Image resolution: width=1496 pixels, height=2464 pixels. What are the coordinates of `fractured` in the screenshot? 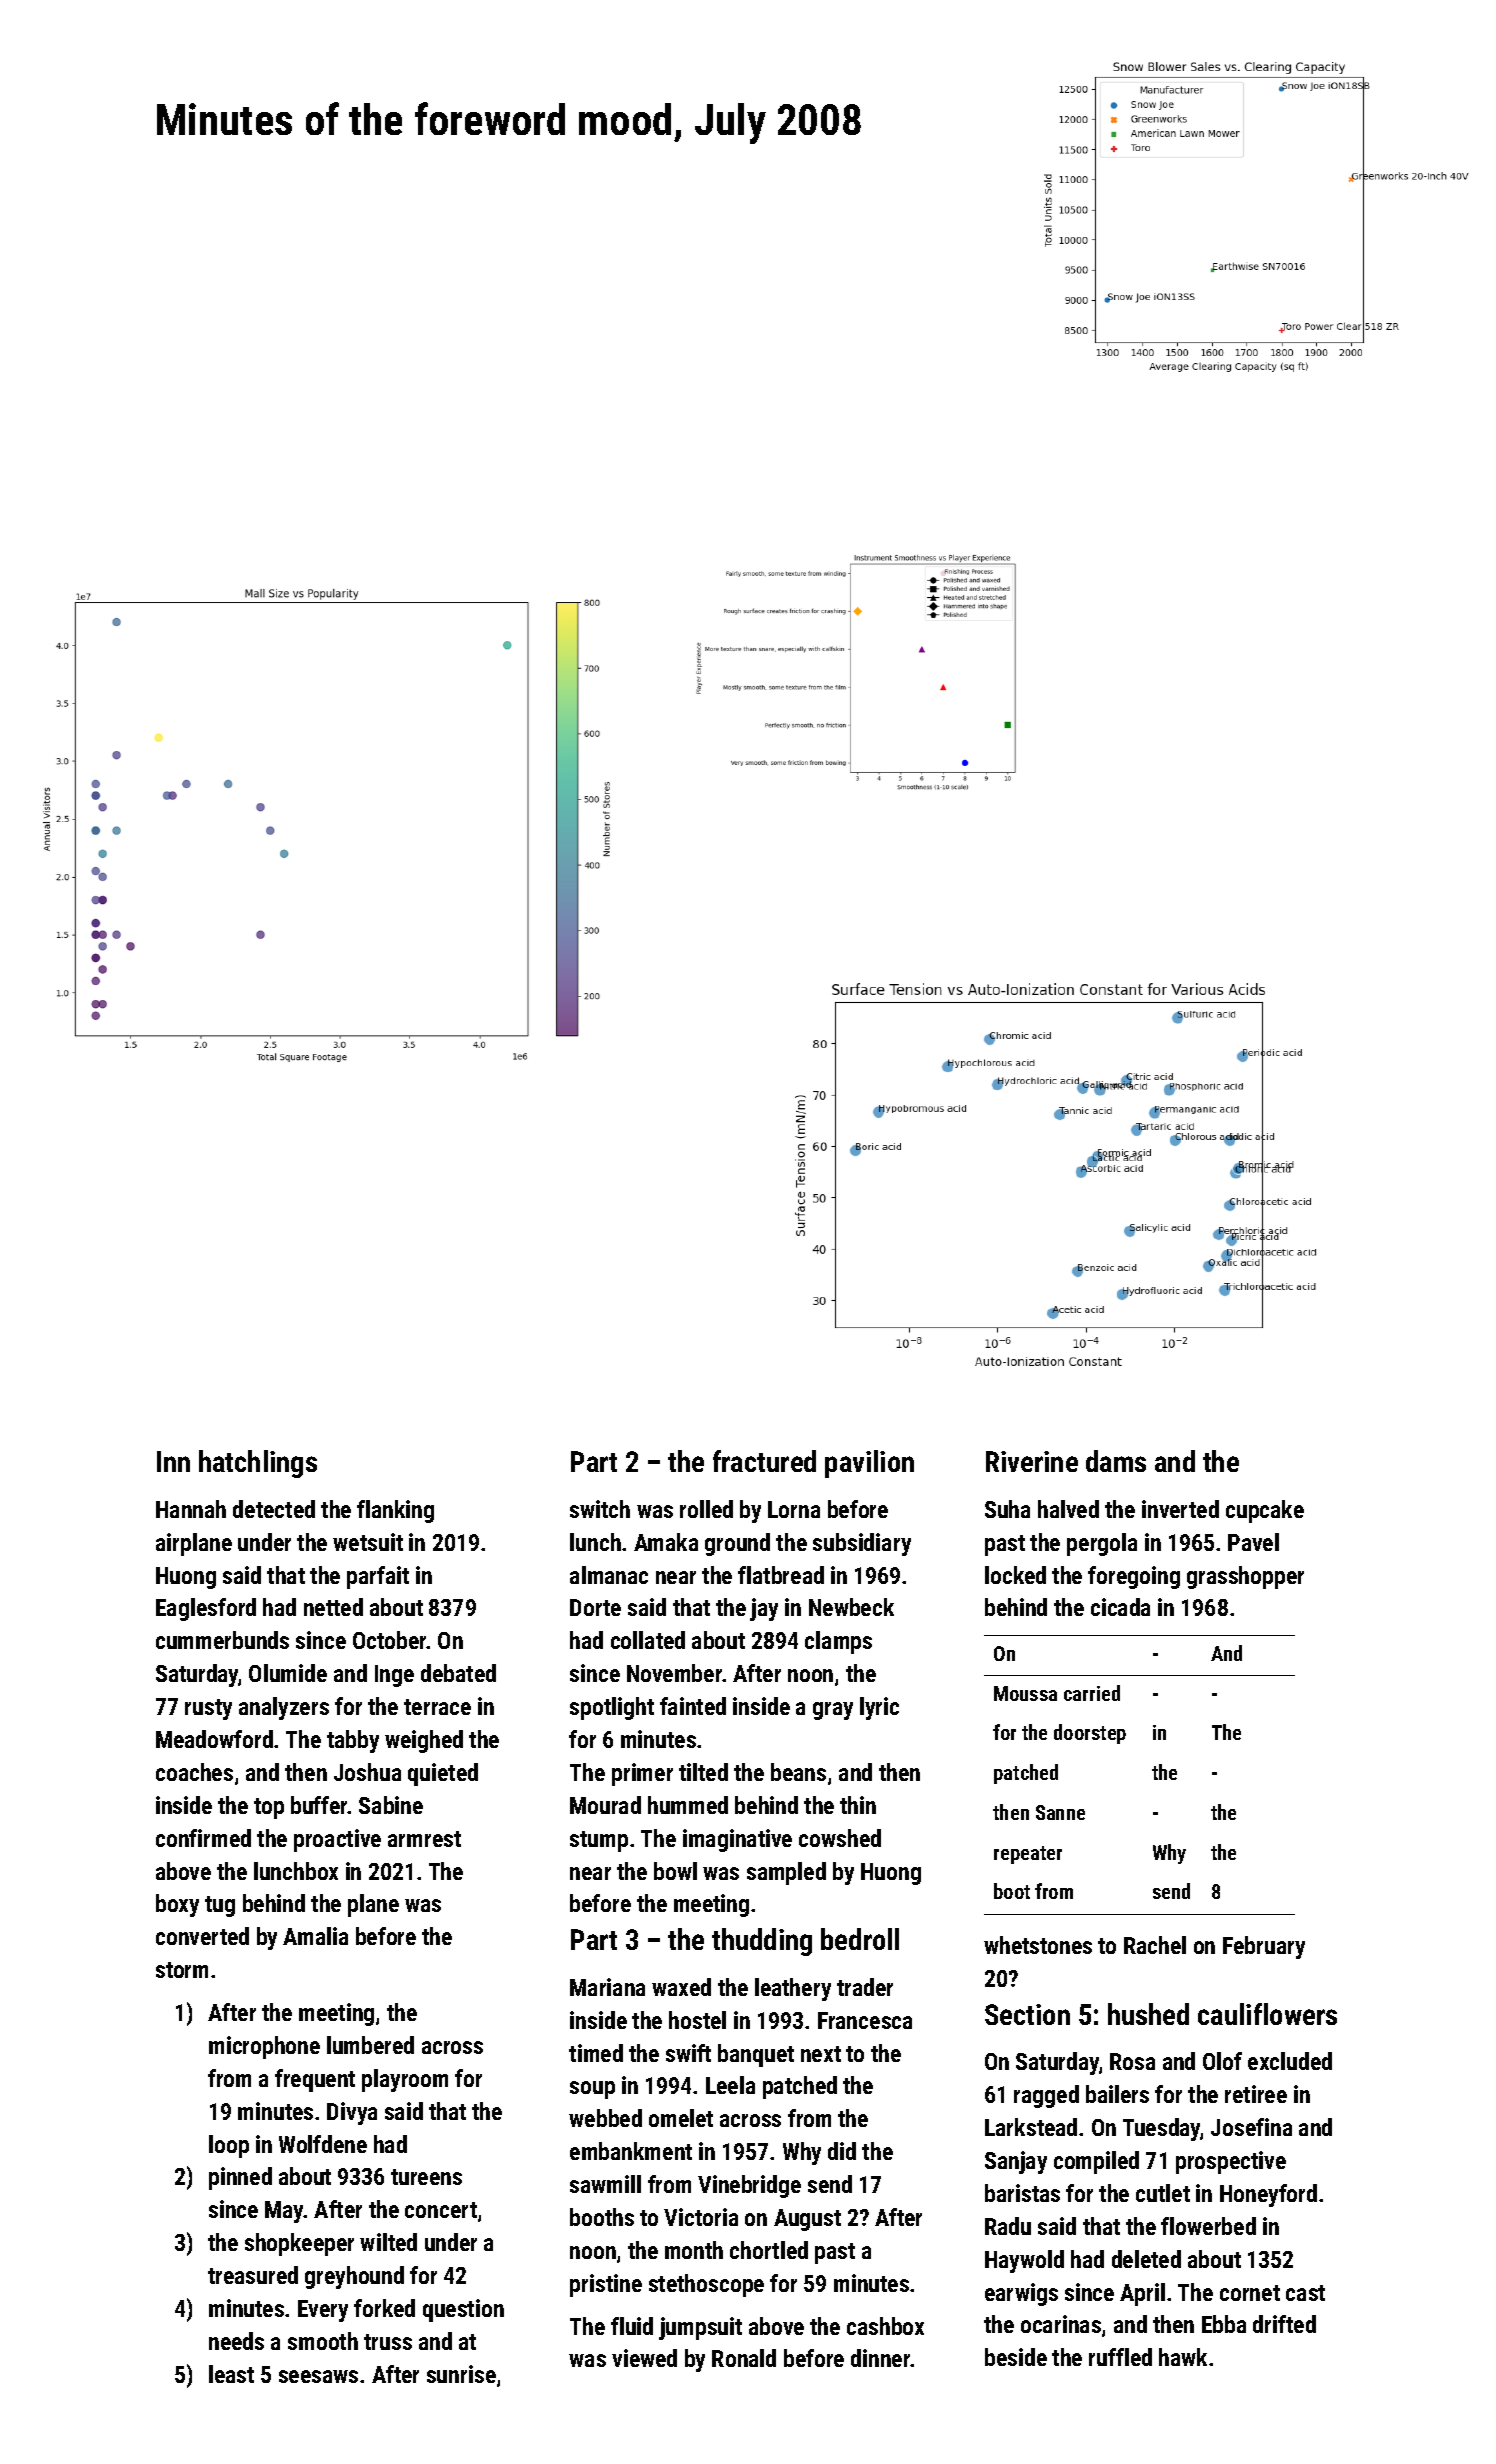 It's located at (764, 1461).
